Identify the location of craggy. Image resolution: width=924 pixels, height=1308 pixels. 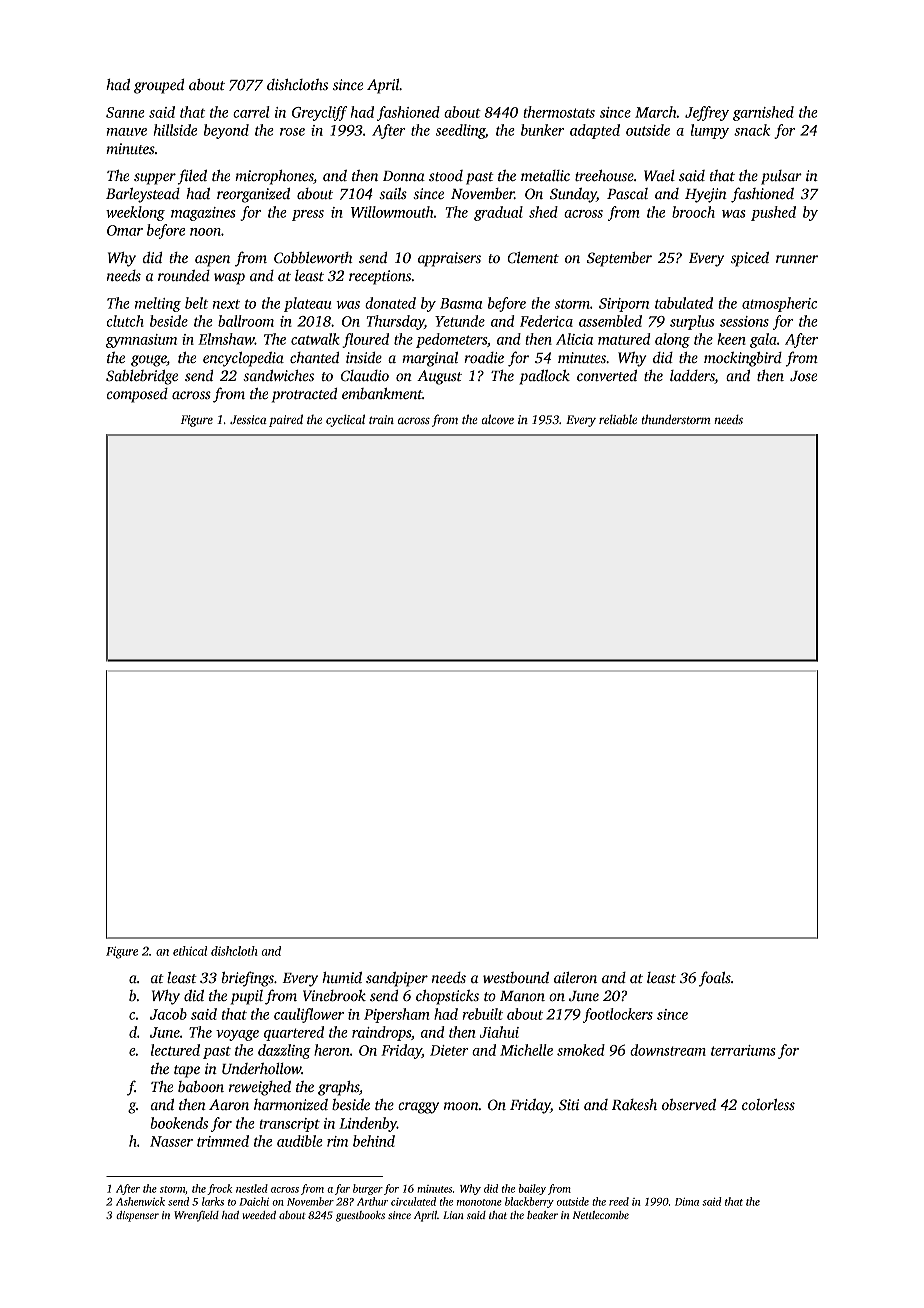
(418, 1108).
